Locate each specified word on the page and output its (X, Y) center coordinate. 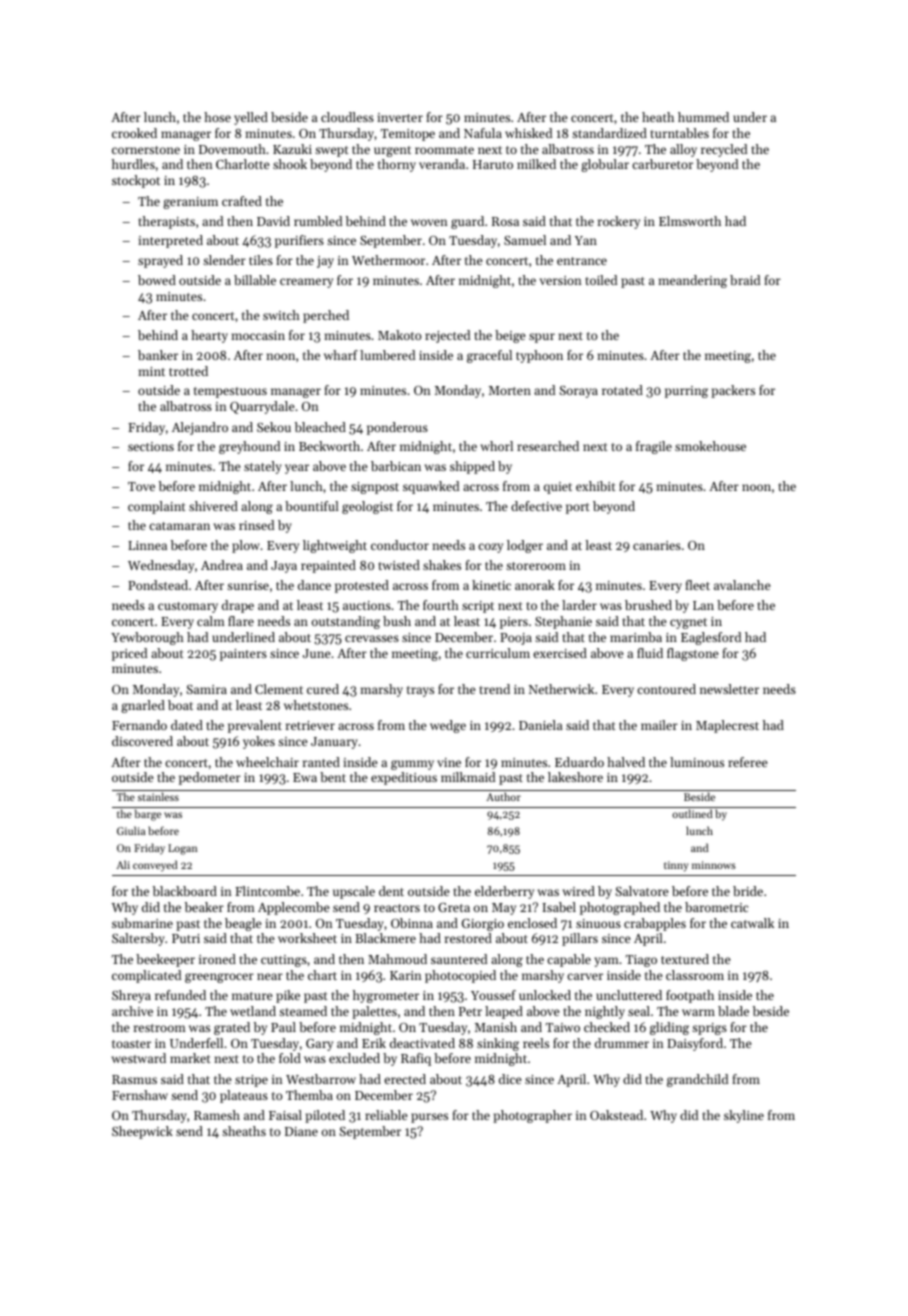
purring (686, 392)
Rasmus (134, 1079)
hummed (703, 117)
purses (429, 1118)
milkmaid (468, 777)
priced (129, 654)
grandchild (697, 1080)
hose (217, 117)
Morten (510, 390)
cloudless (347, 117)
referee (748, 762)
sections (151, 446)
